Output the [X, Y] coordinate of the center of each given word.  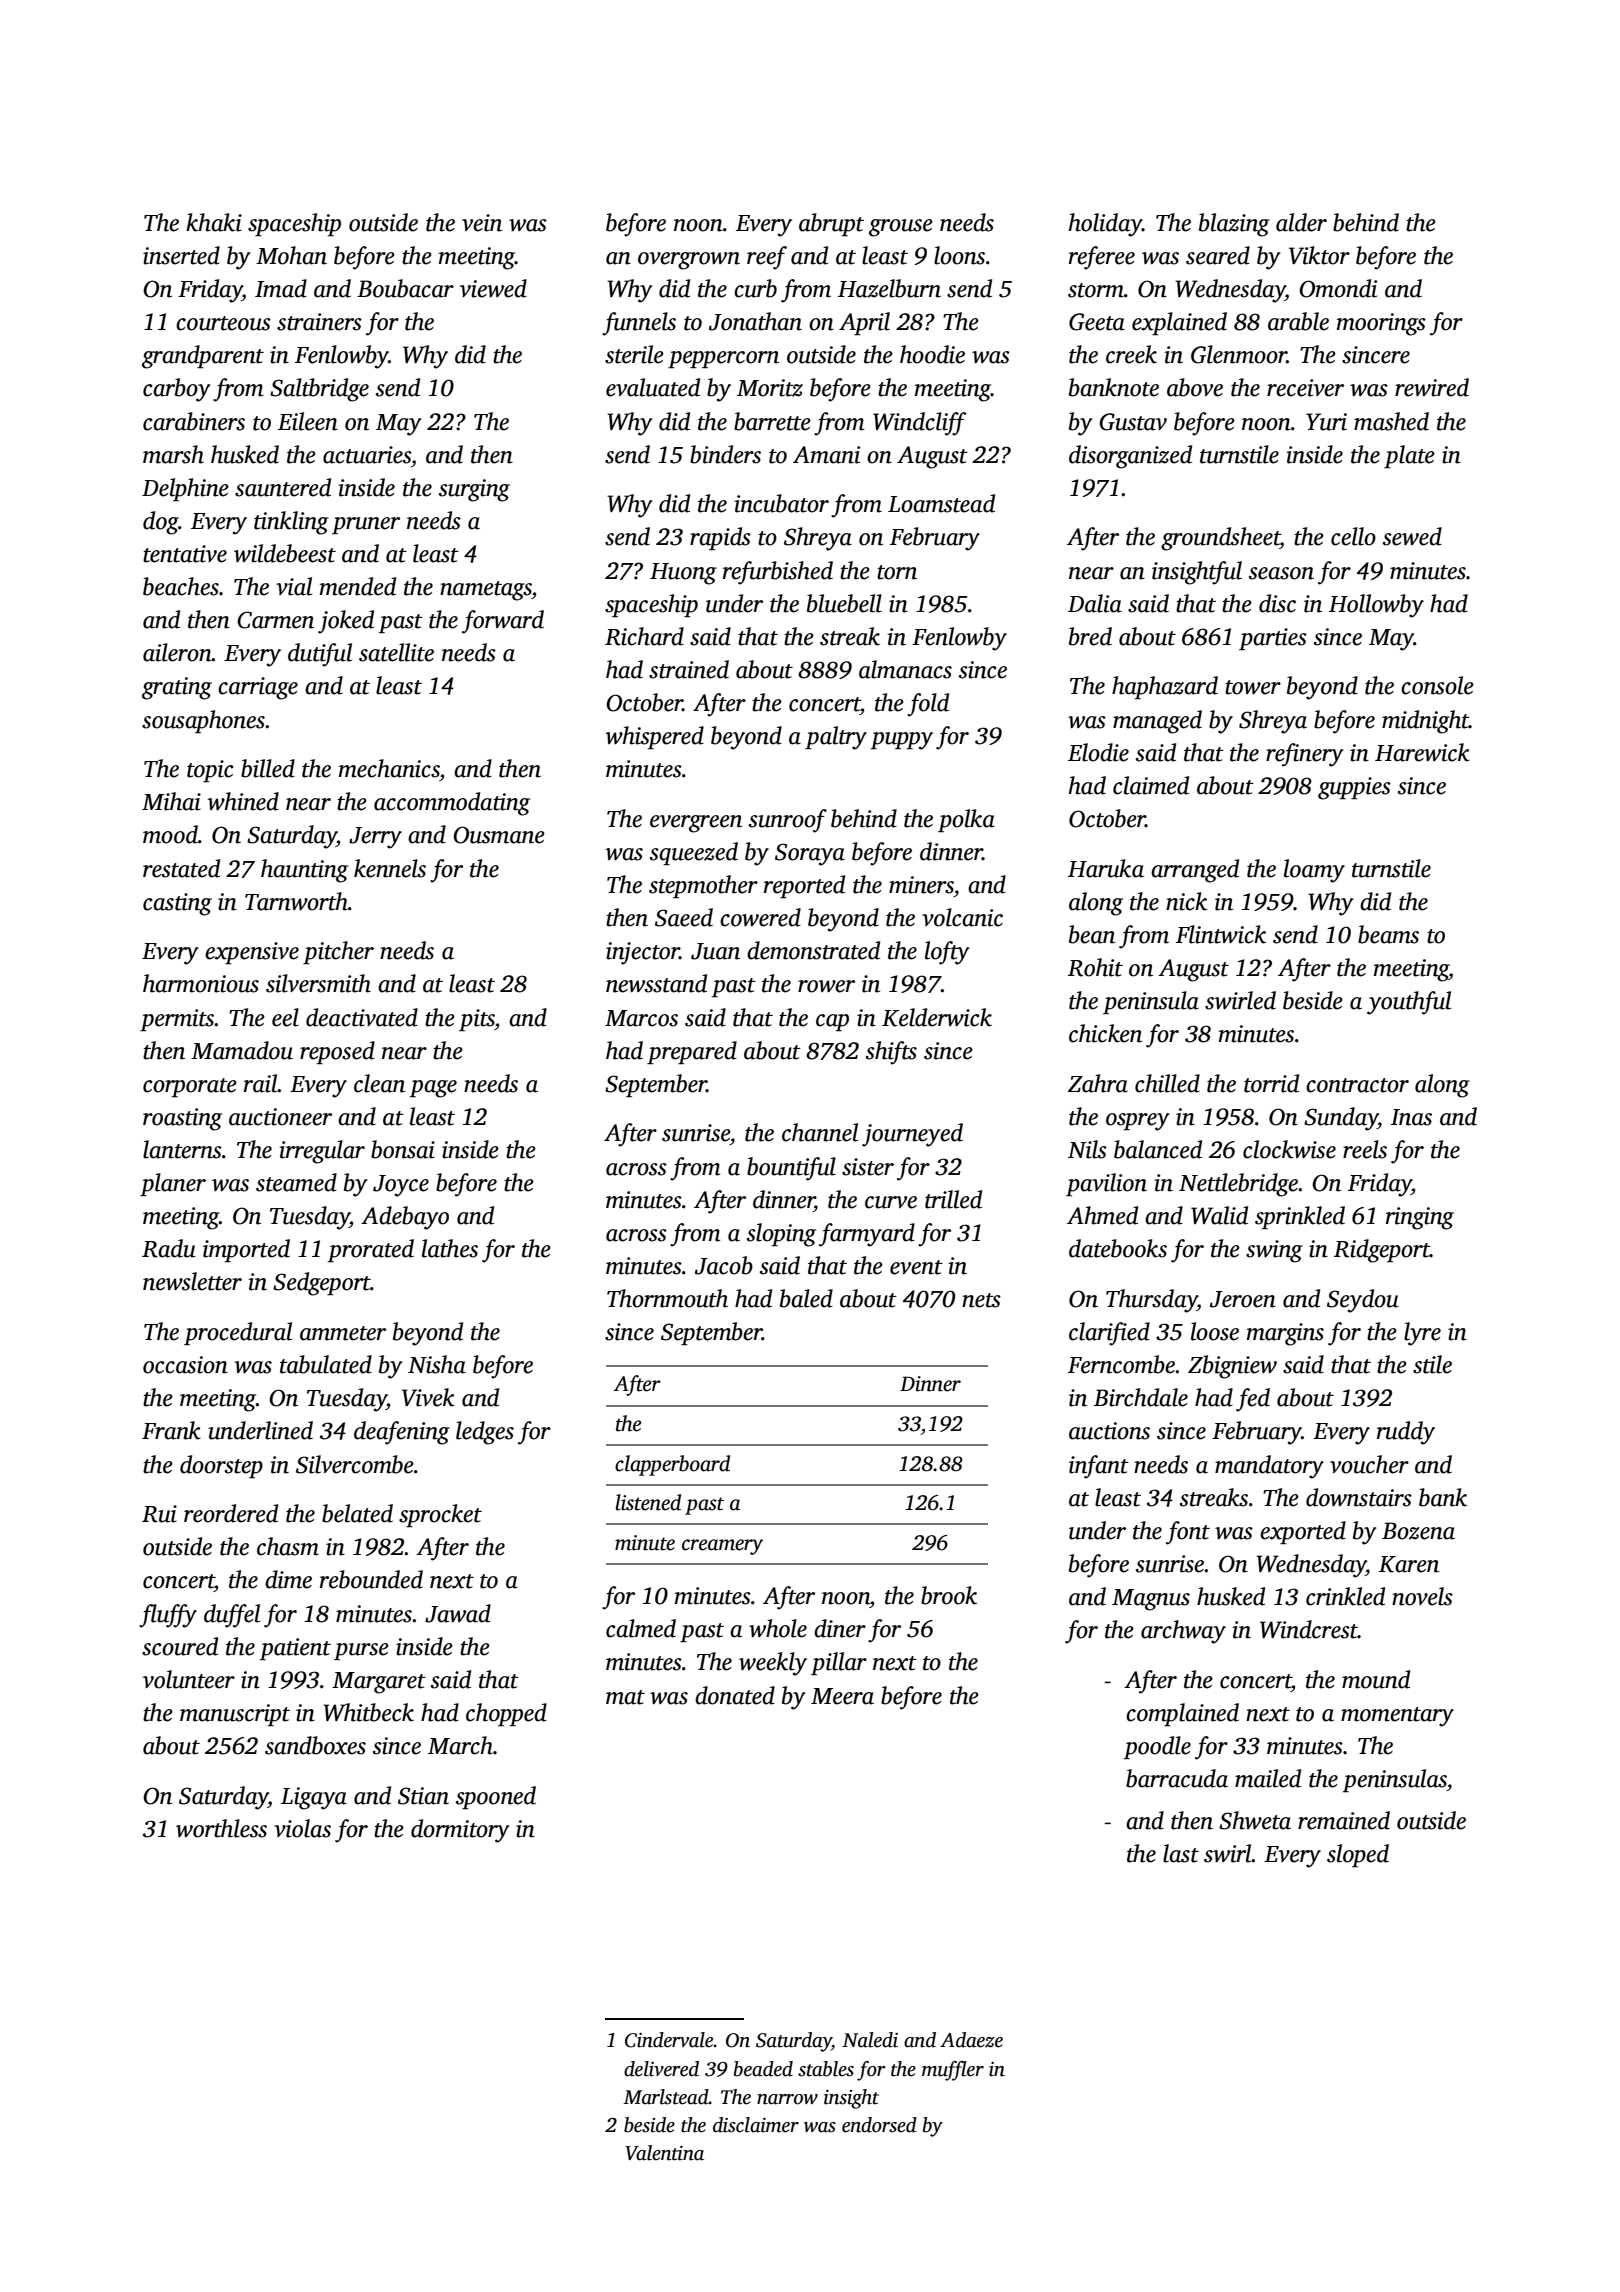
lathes [450, 1248]
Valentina [664, 2153]
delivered [661, 2069]
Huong [683, 574]
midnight [1425, 722]
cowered [760, 917]
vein [482, 223]
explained [1179, 323]
